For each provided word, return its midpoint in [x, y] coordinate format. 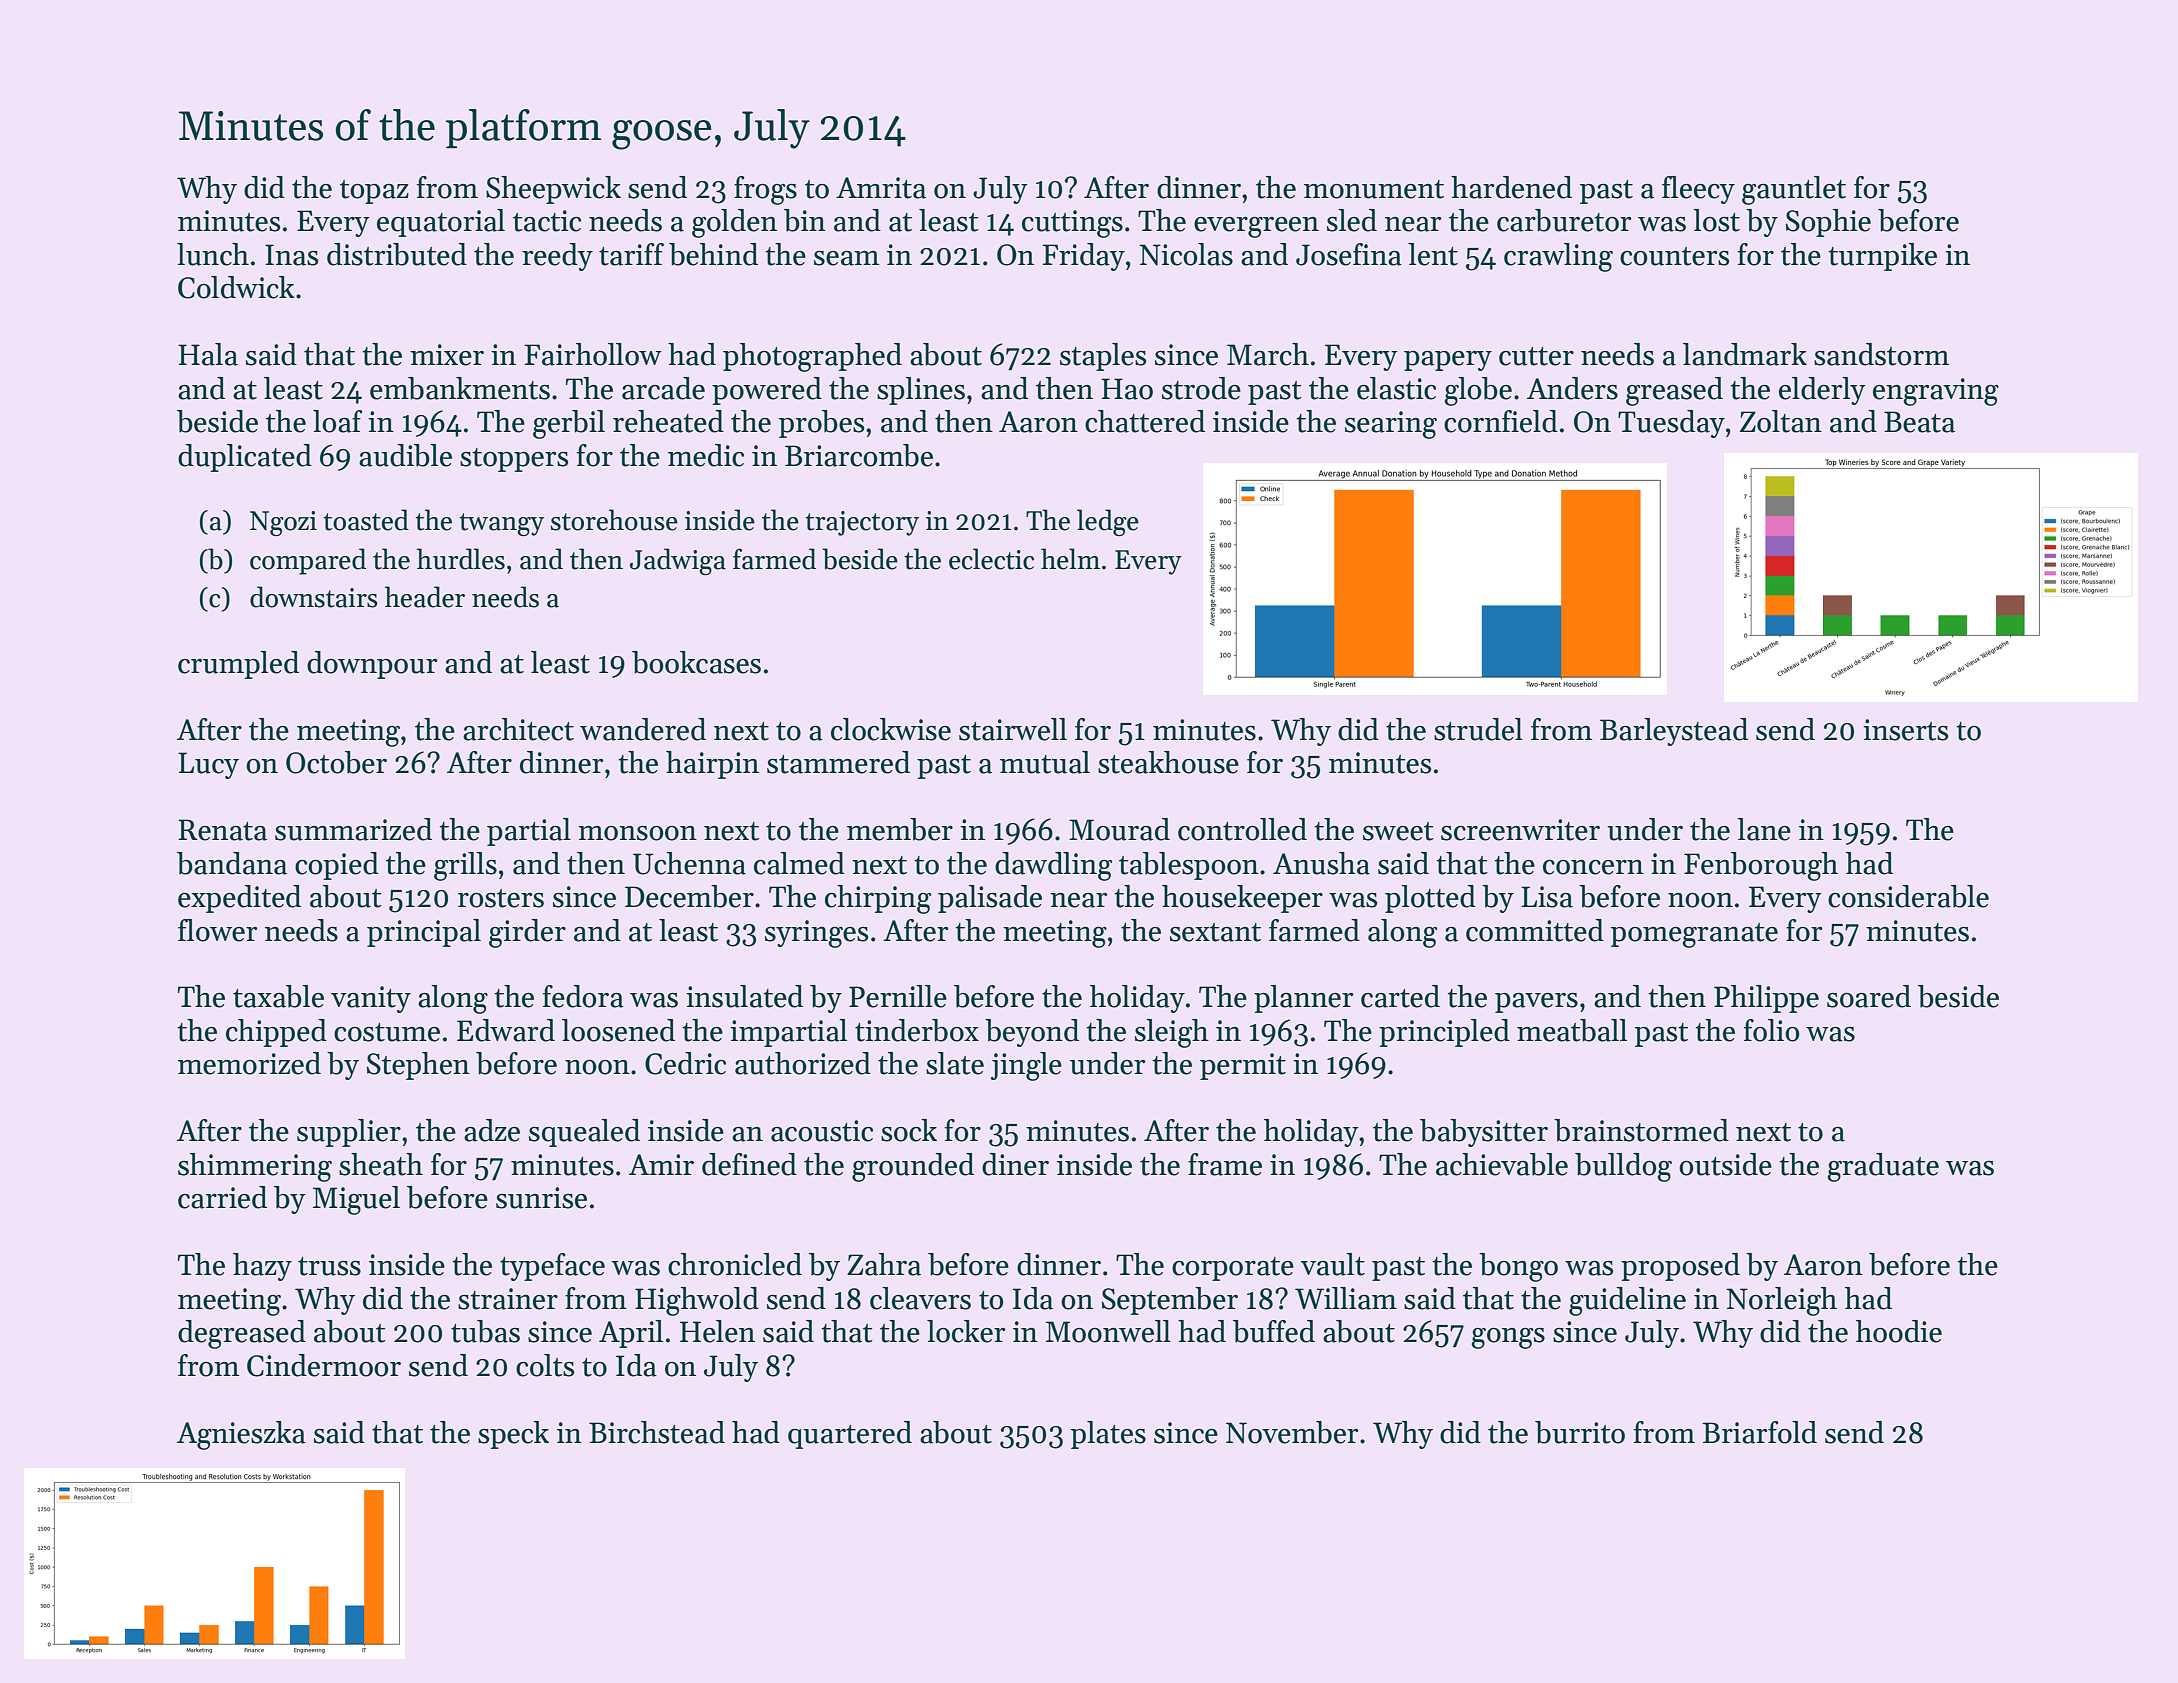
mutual [1045, 762]
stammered [838, 762]
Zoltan [1781, 421]
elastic [1396, 388]
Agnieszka [241, 1435]
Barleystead [1674, 732]
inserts [1905, 730]
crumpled [238, 665]
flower [217, 930]
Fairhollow [593, 354]
